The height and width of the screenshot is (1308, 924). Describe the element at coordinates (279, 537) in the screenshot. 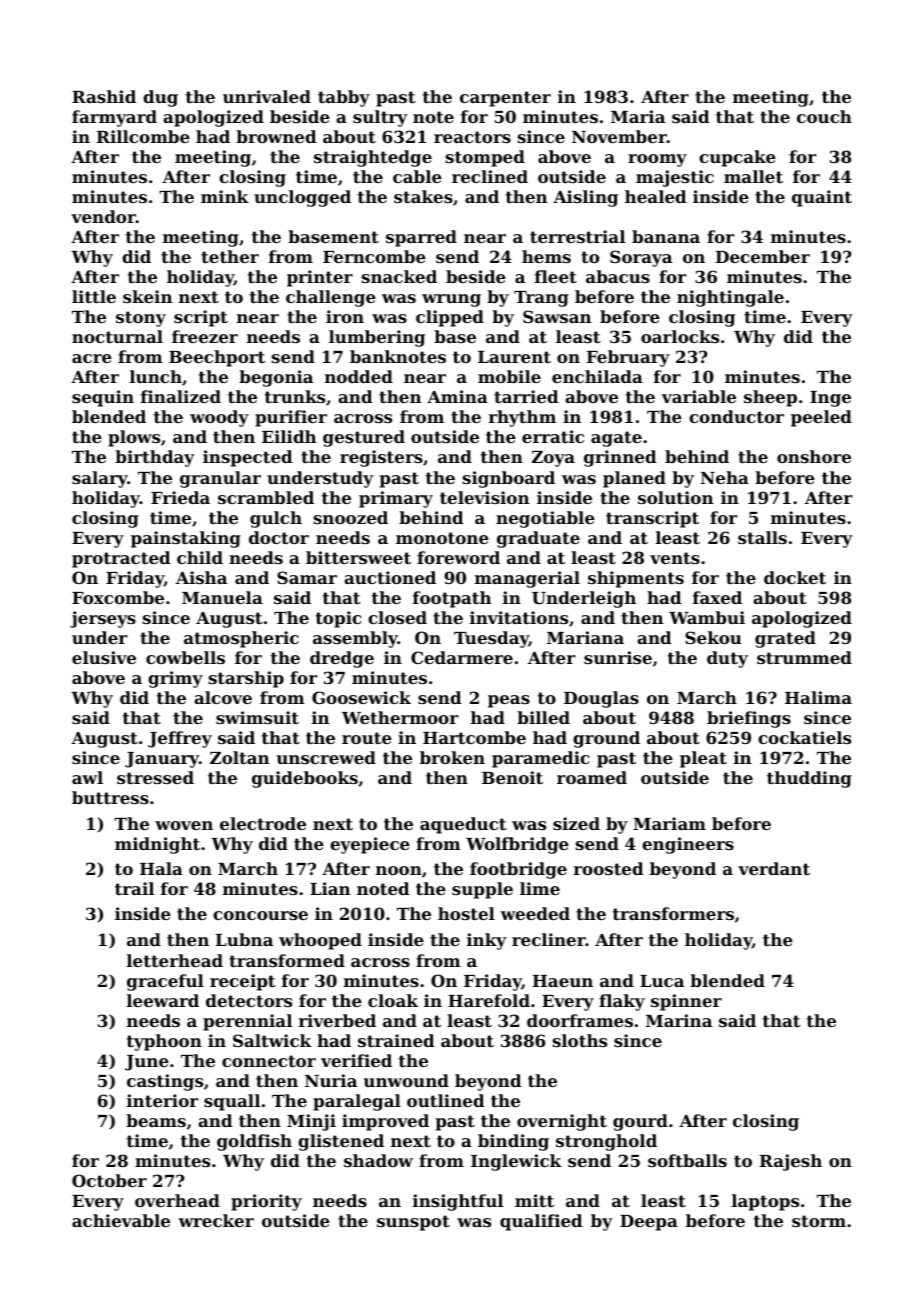

I see `doctor` at that location.
